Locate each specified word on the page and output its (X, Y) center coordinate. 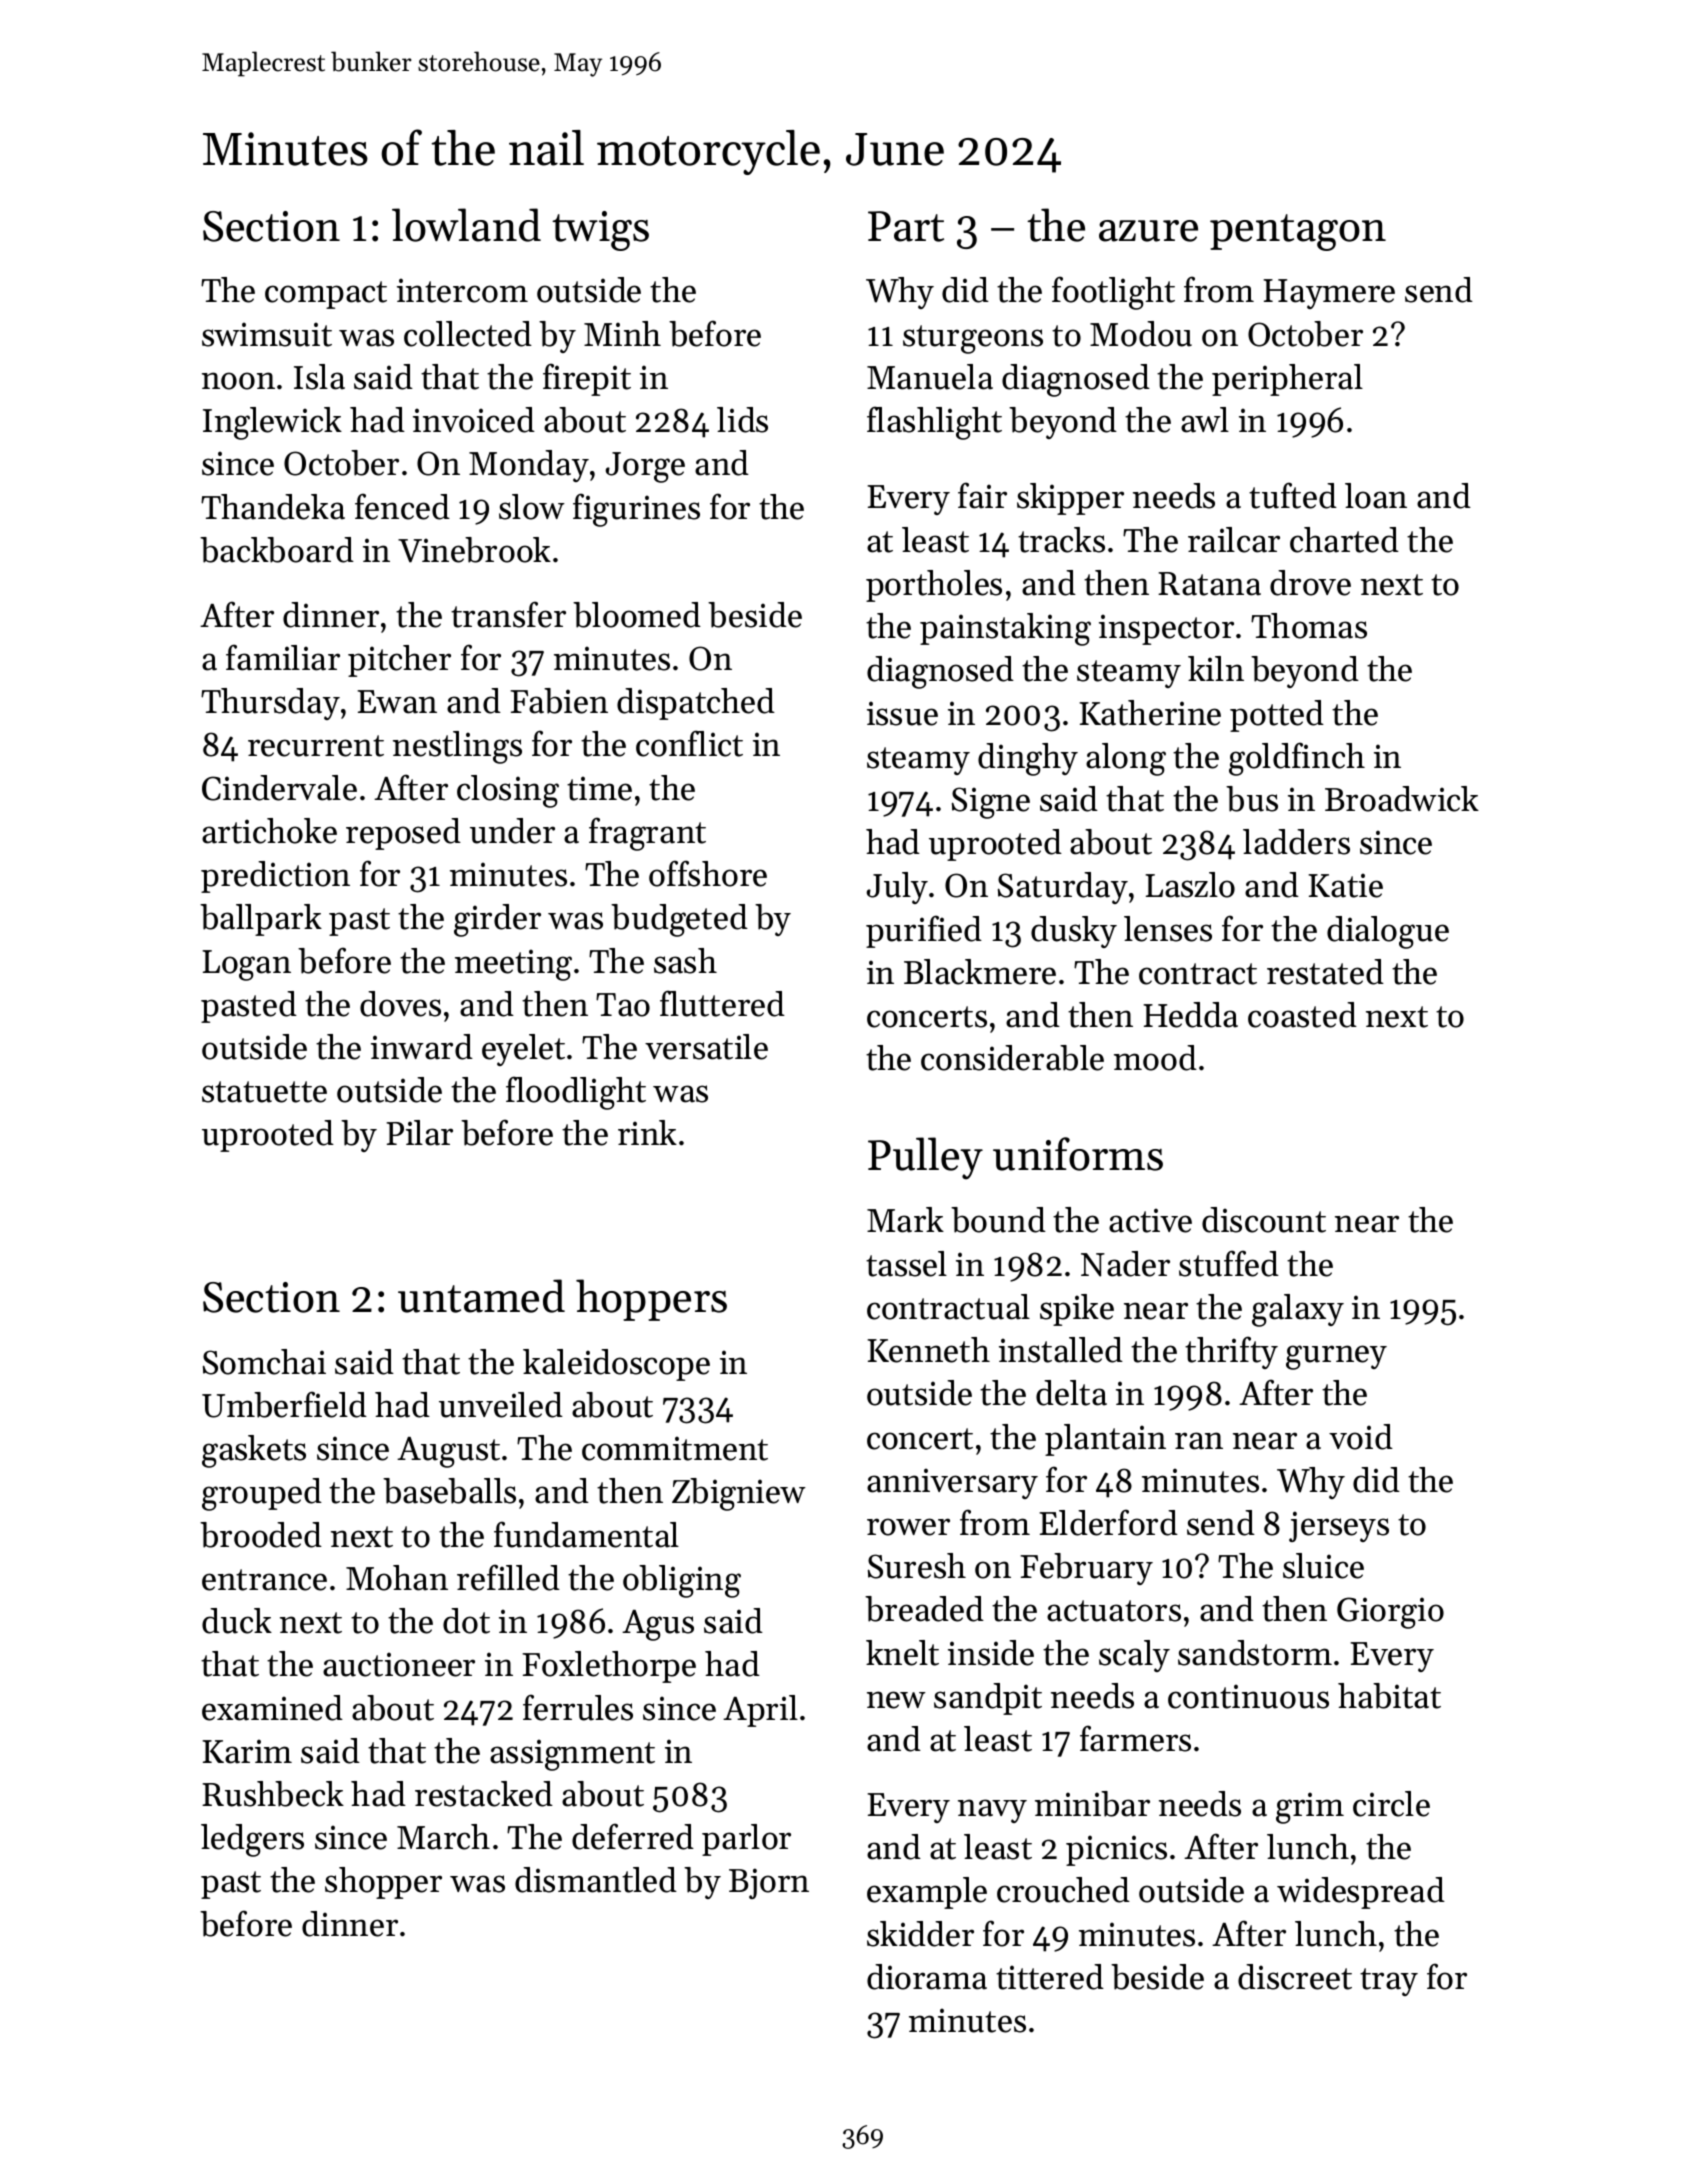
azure (1148, 231)
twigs (600, 231)
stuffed (1229, 1263)
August (448, 1452)
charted (1344, 540)
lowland (466, 225)
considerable (1012, 1058)
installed (1061, 1350)
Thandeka (273, 507)
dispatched (696, 704)
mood (1155, 1058)
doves (400, 1004)
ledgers (252, 1840)
